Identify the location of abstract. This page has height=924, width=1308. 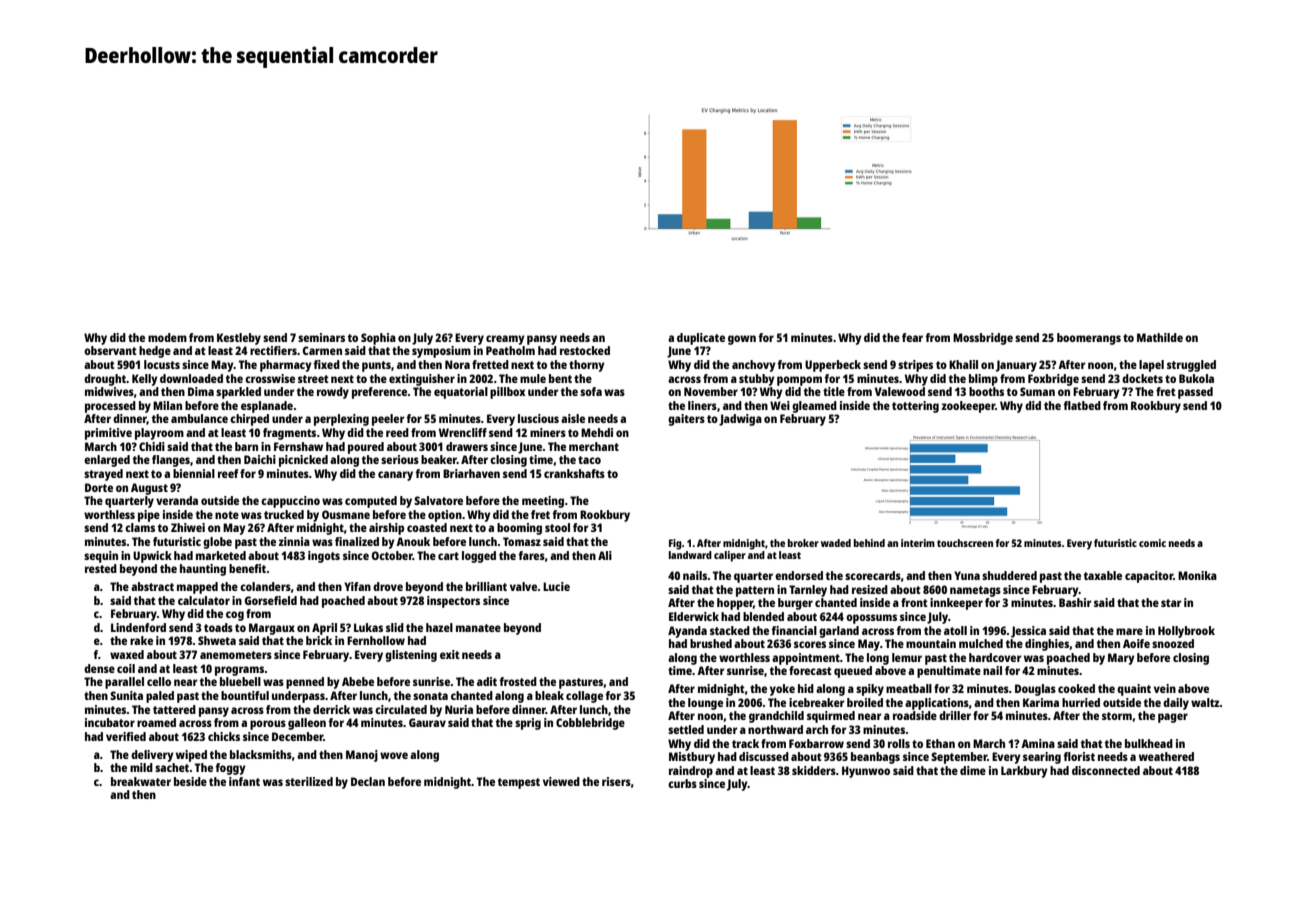
(152, 586).
